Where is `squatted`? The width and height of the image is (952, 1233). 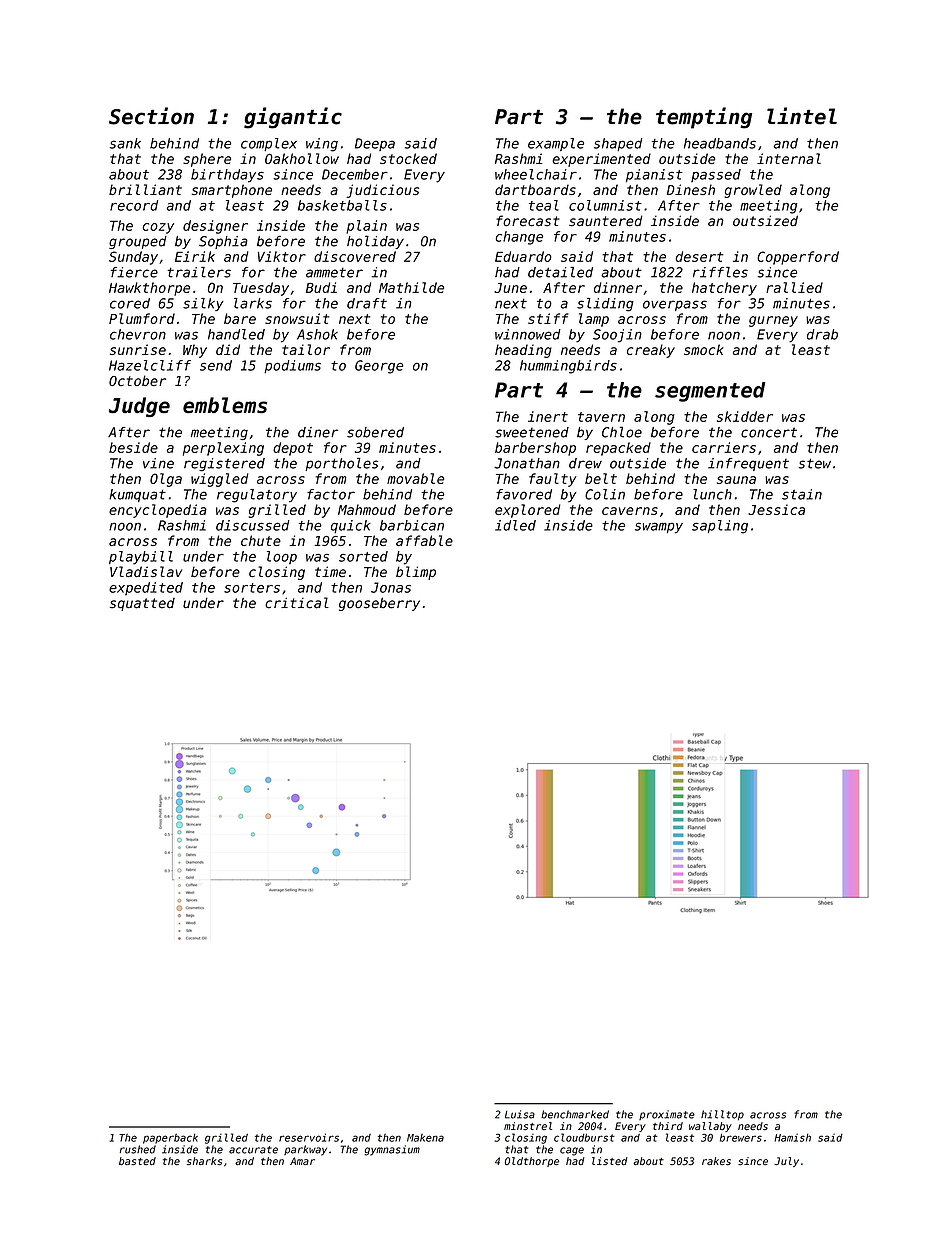
squatted is located at coordinates (142, 604).
